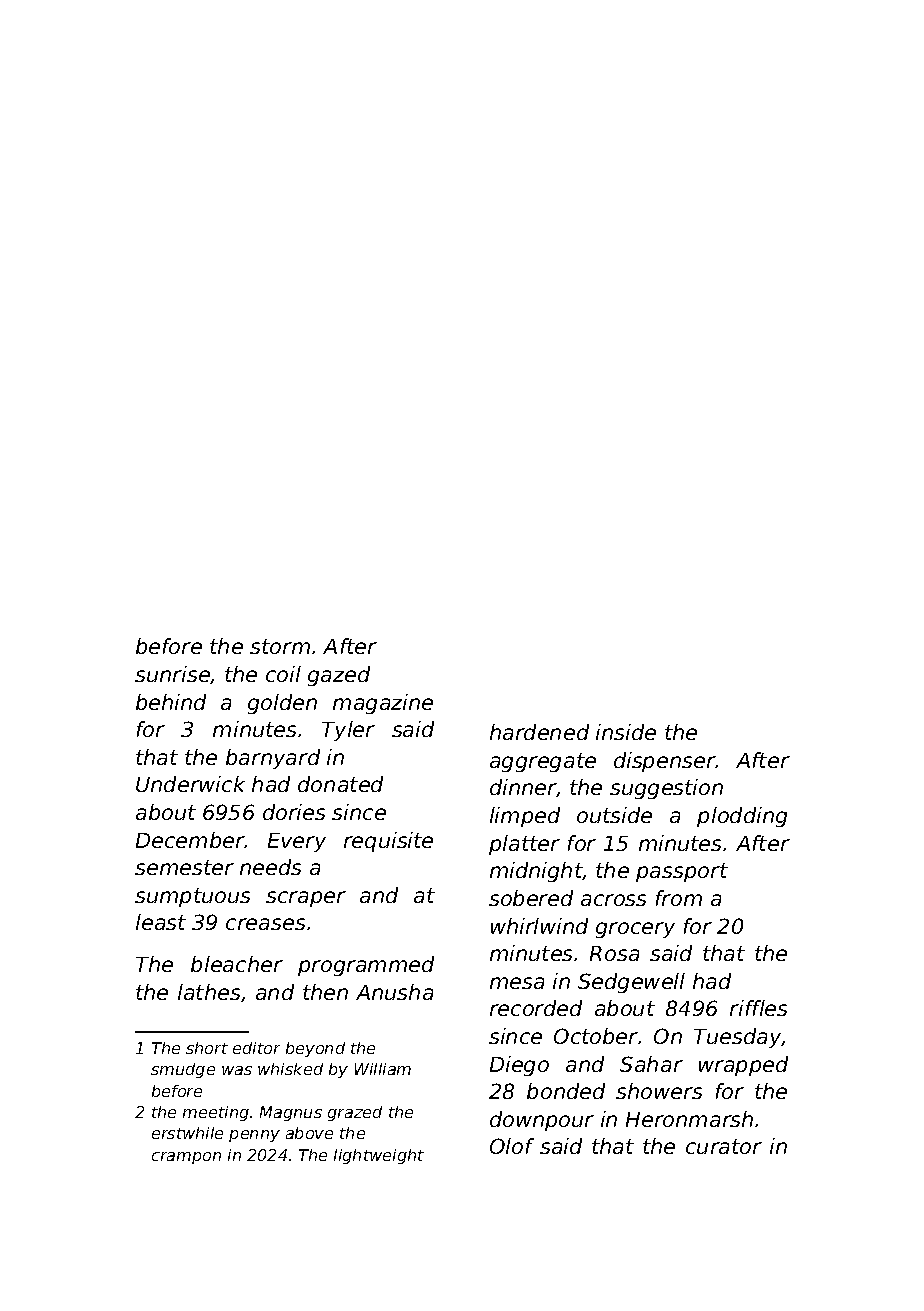 This page has height=1311, width=924. What do you see at coordinates (254, 1136) in the page?
I see `penny` at bounding box center [254, 1136].
